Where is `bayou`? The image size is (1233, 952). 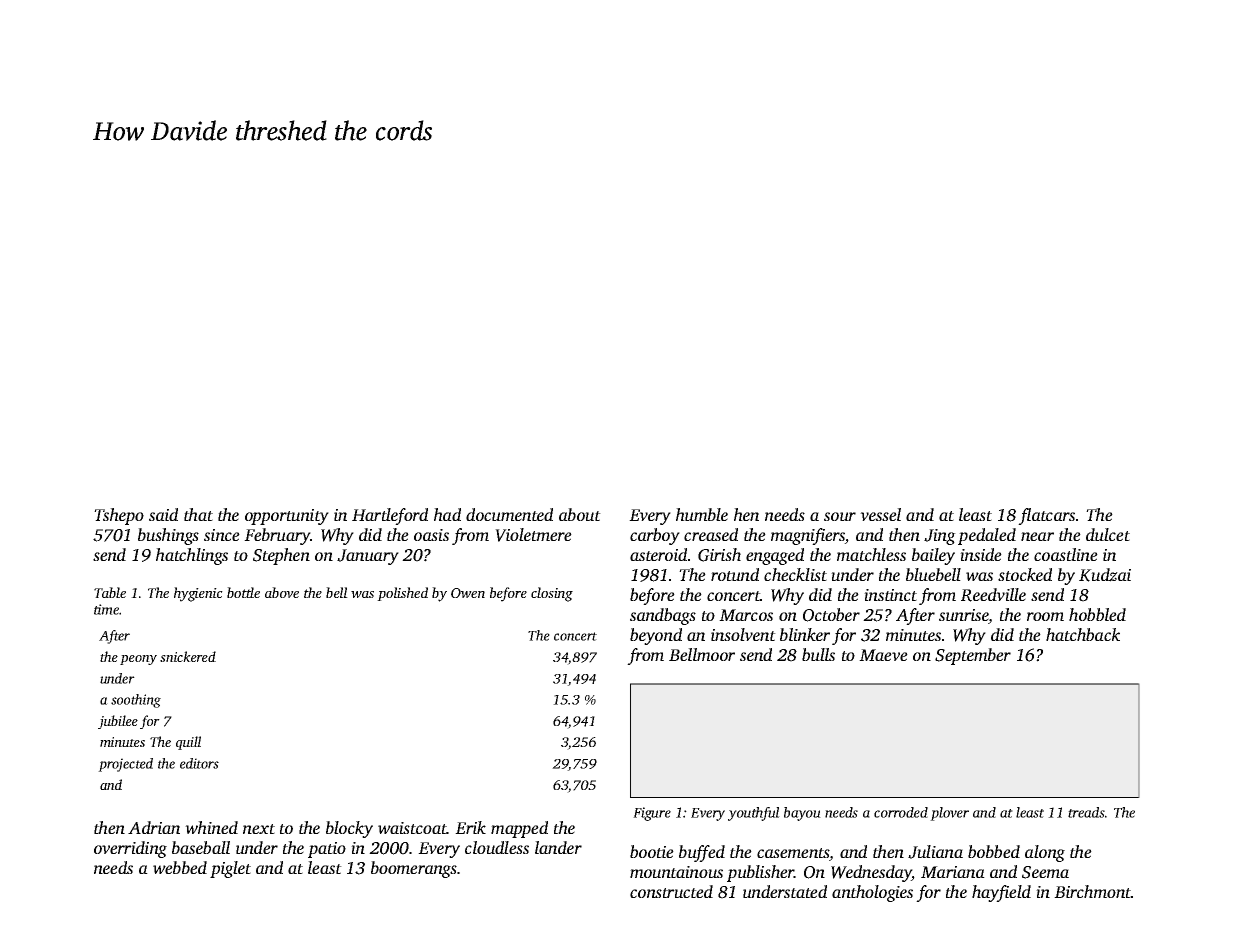 bayou is located at coordinates (802, 814).
